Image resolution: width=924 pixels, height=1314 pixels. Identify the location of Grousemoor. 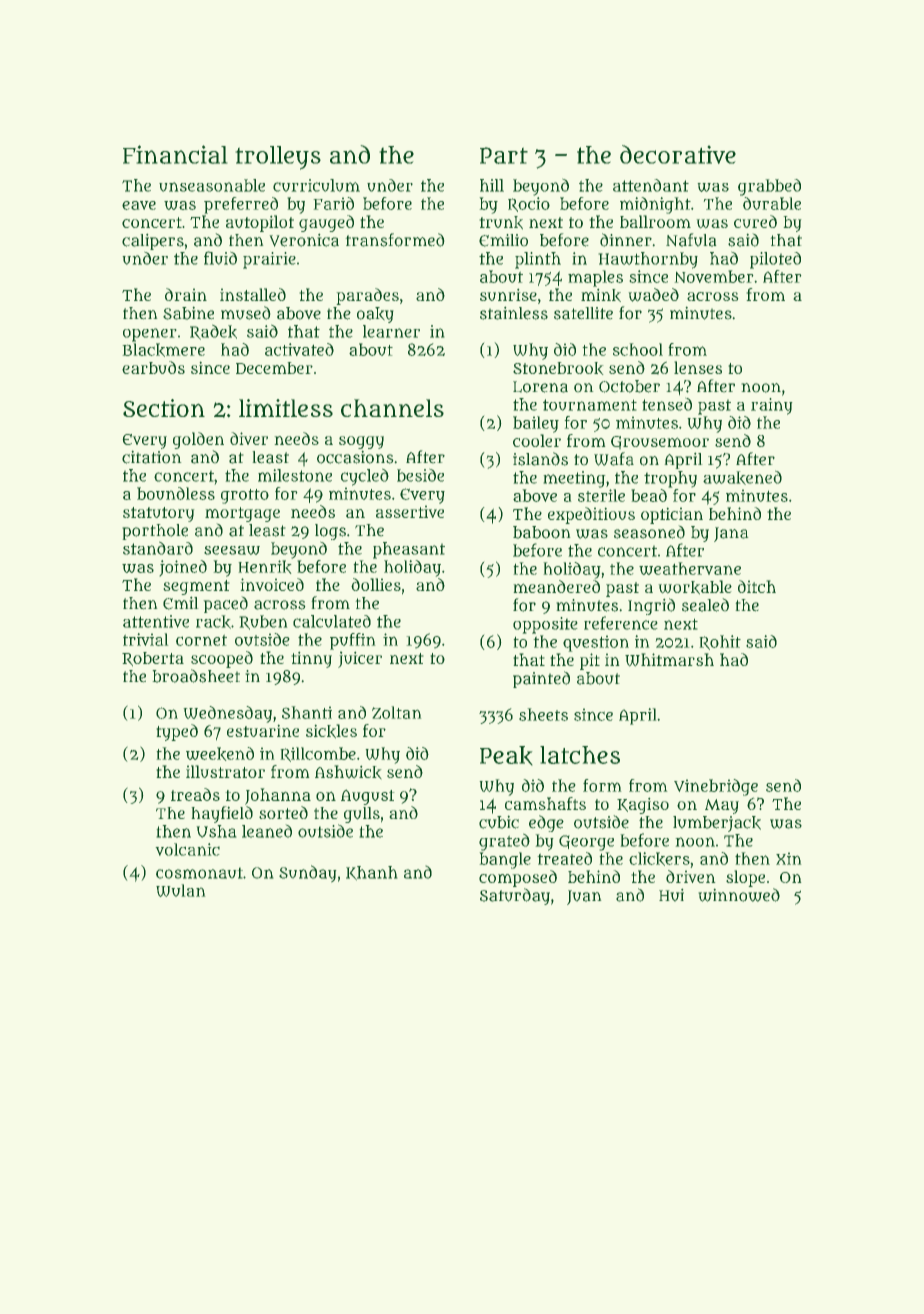
(660, 442).
